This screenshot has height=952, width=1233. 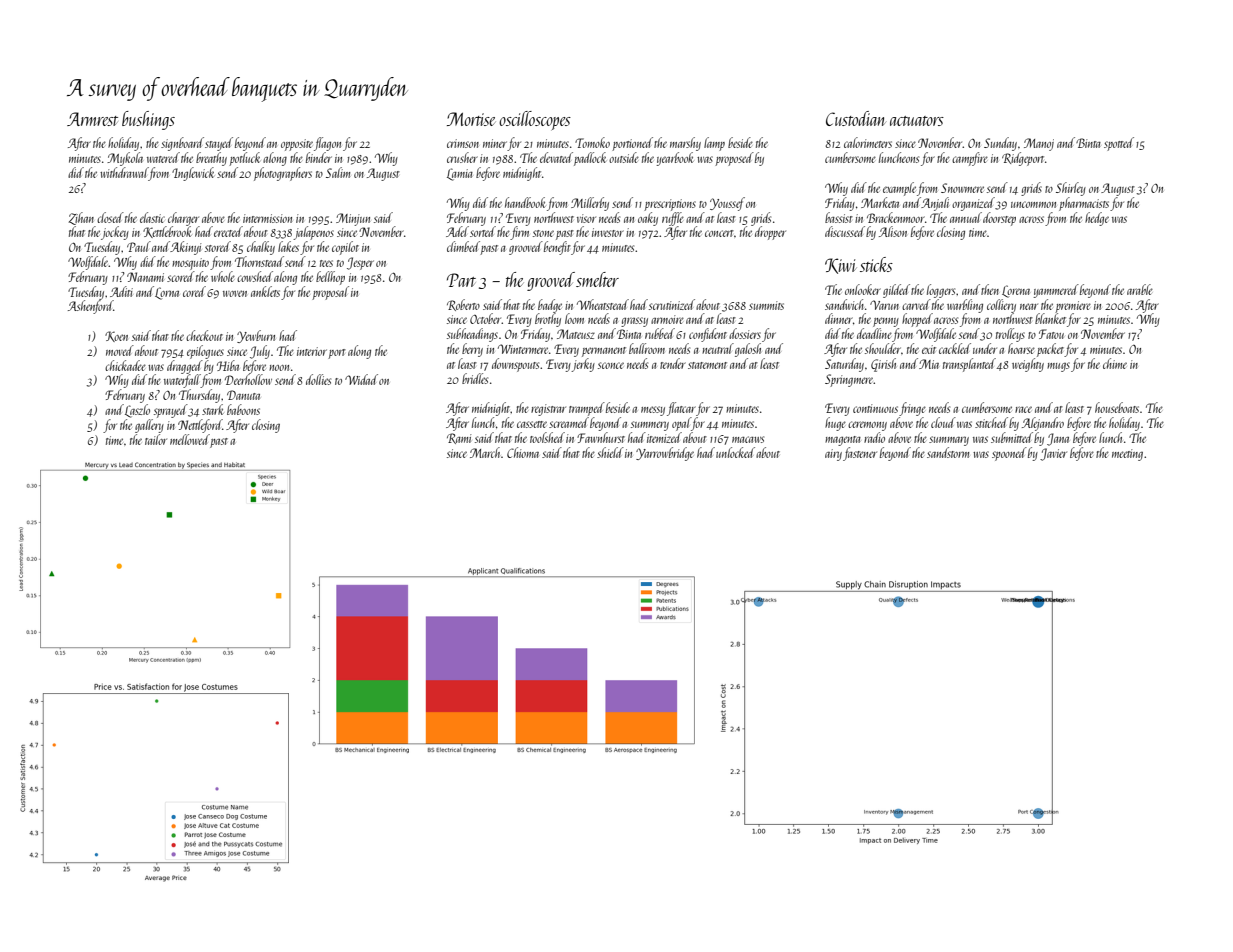 What do you see at coordinates (156, 439) in the screenshot?
I see `tailor` at bounding box center [156, 439].
